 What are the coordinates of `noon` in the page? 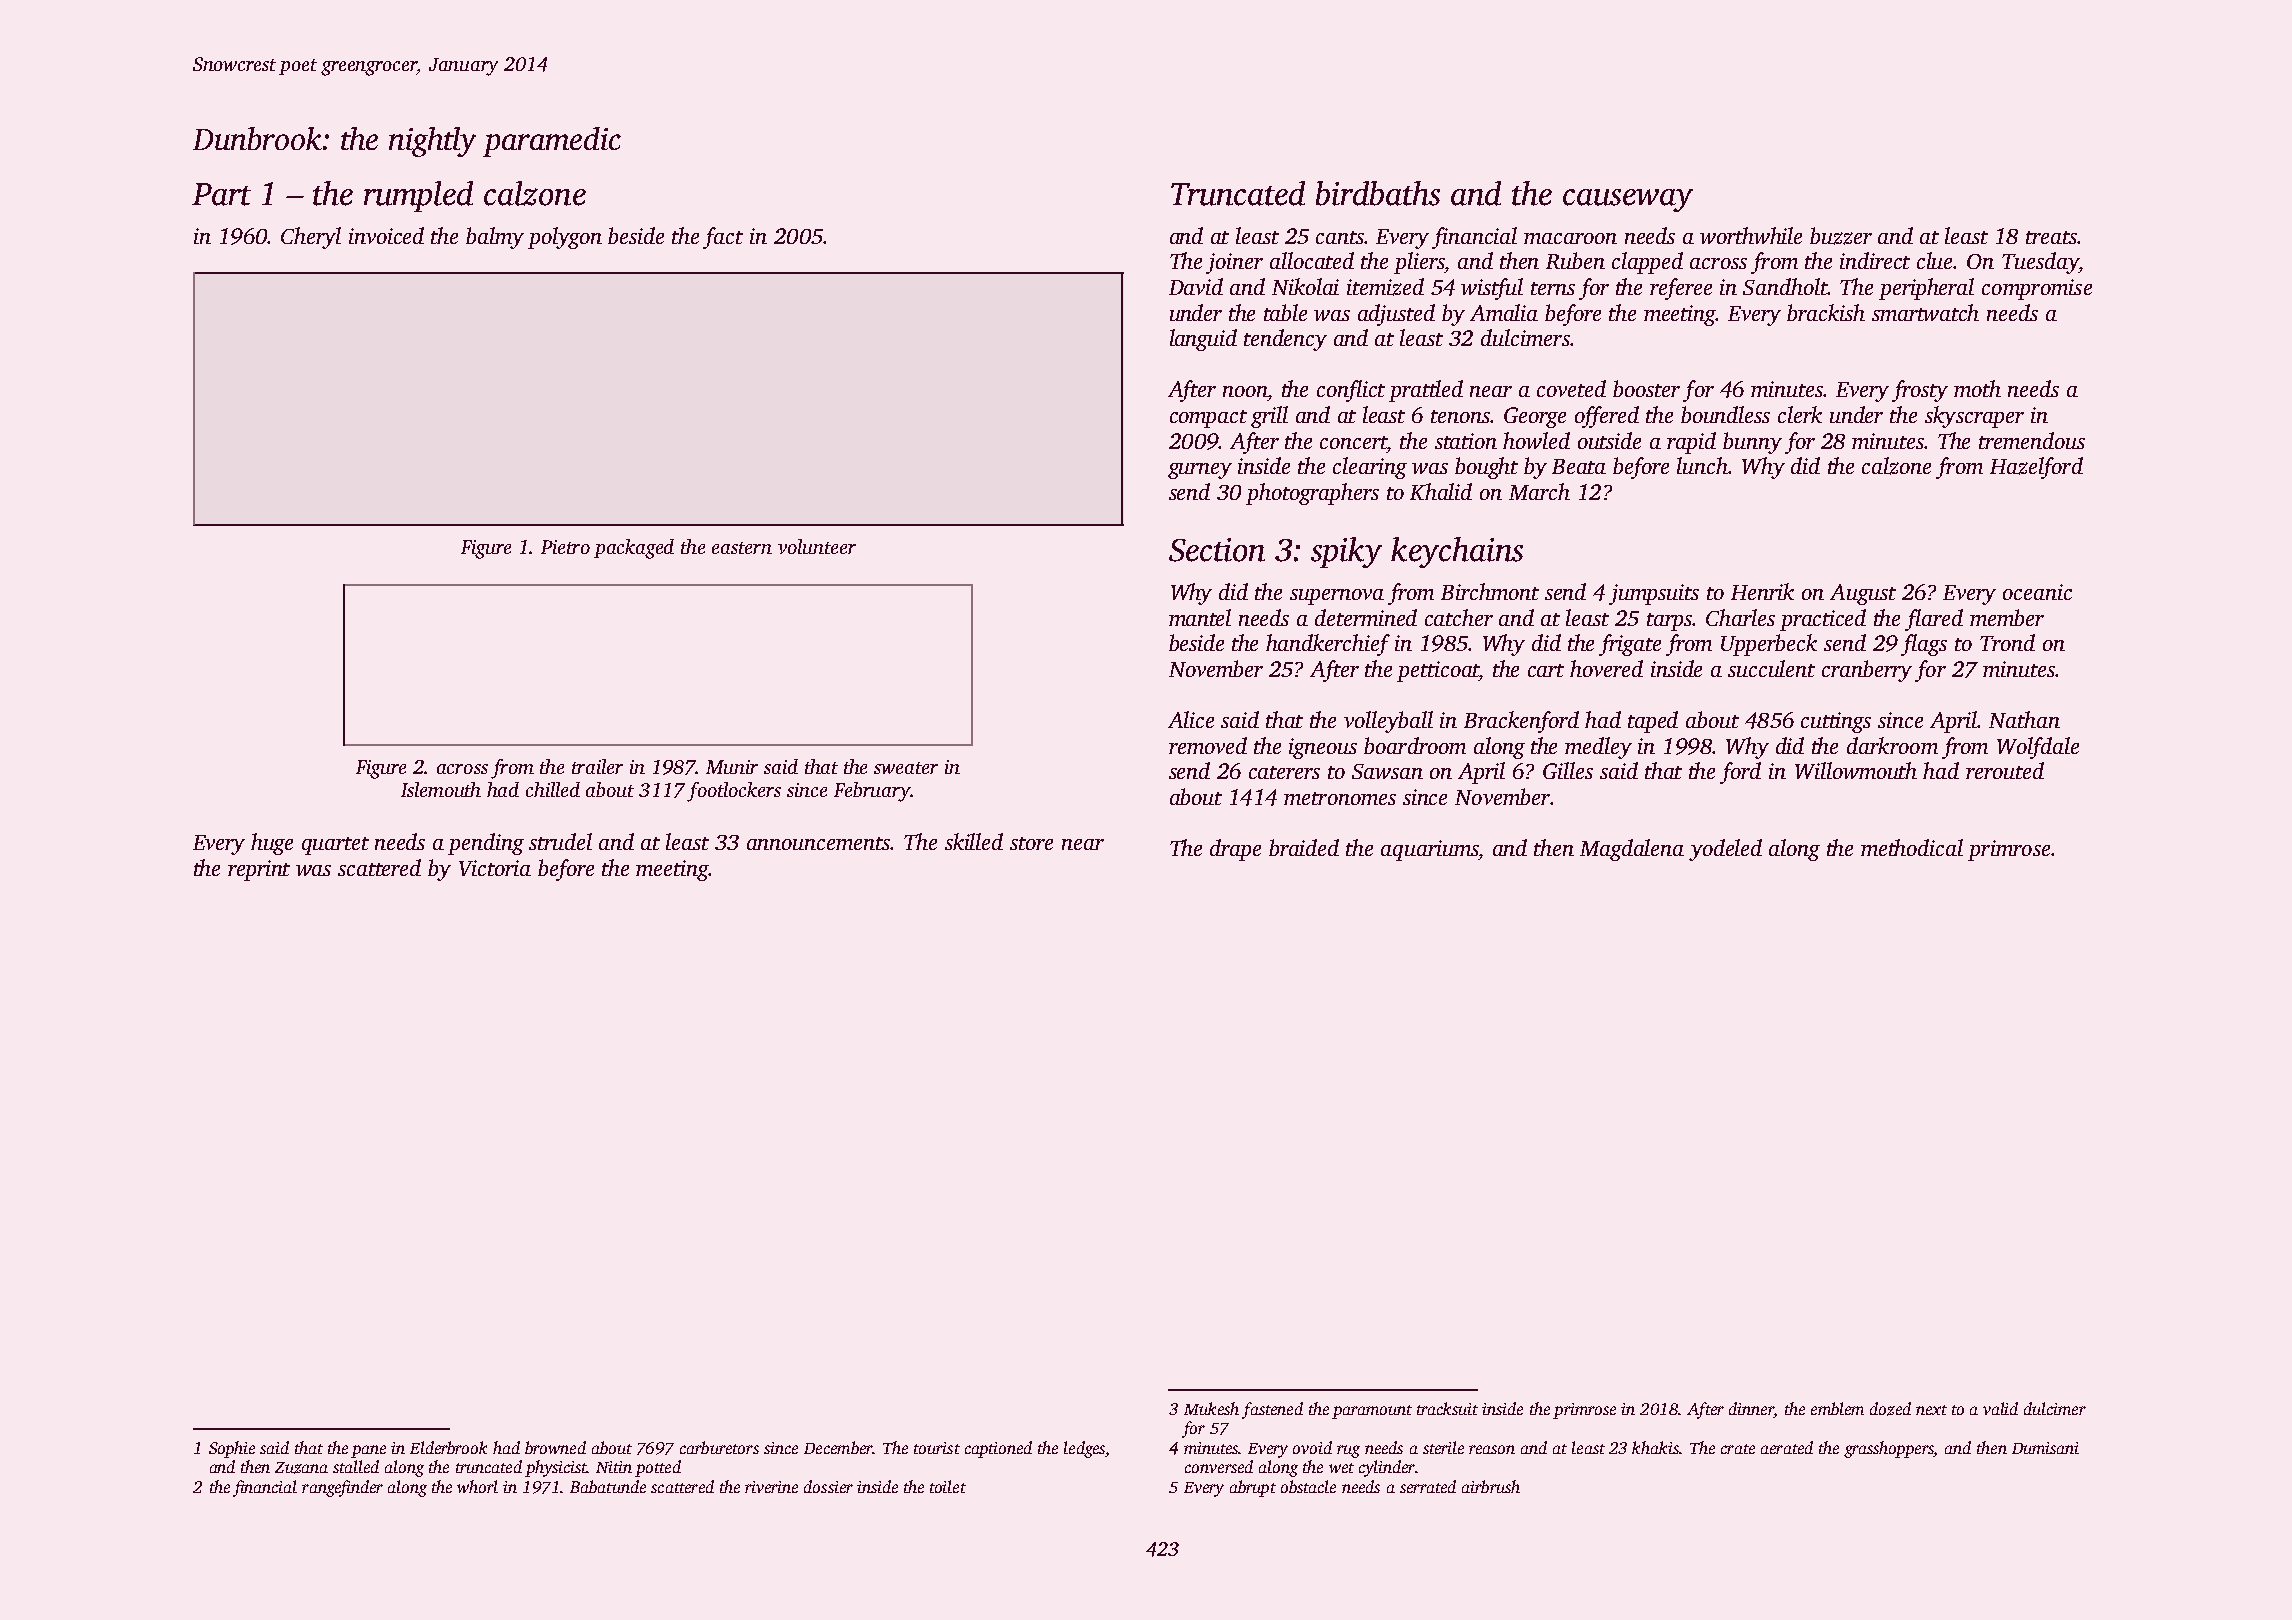 It's located at (1245, 391).
